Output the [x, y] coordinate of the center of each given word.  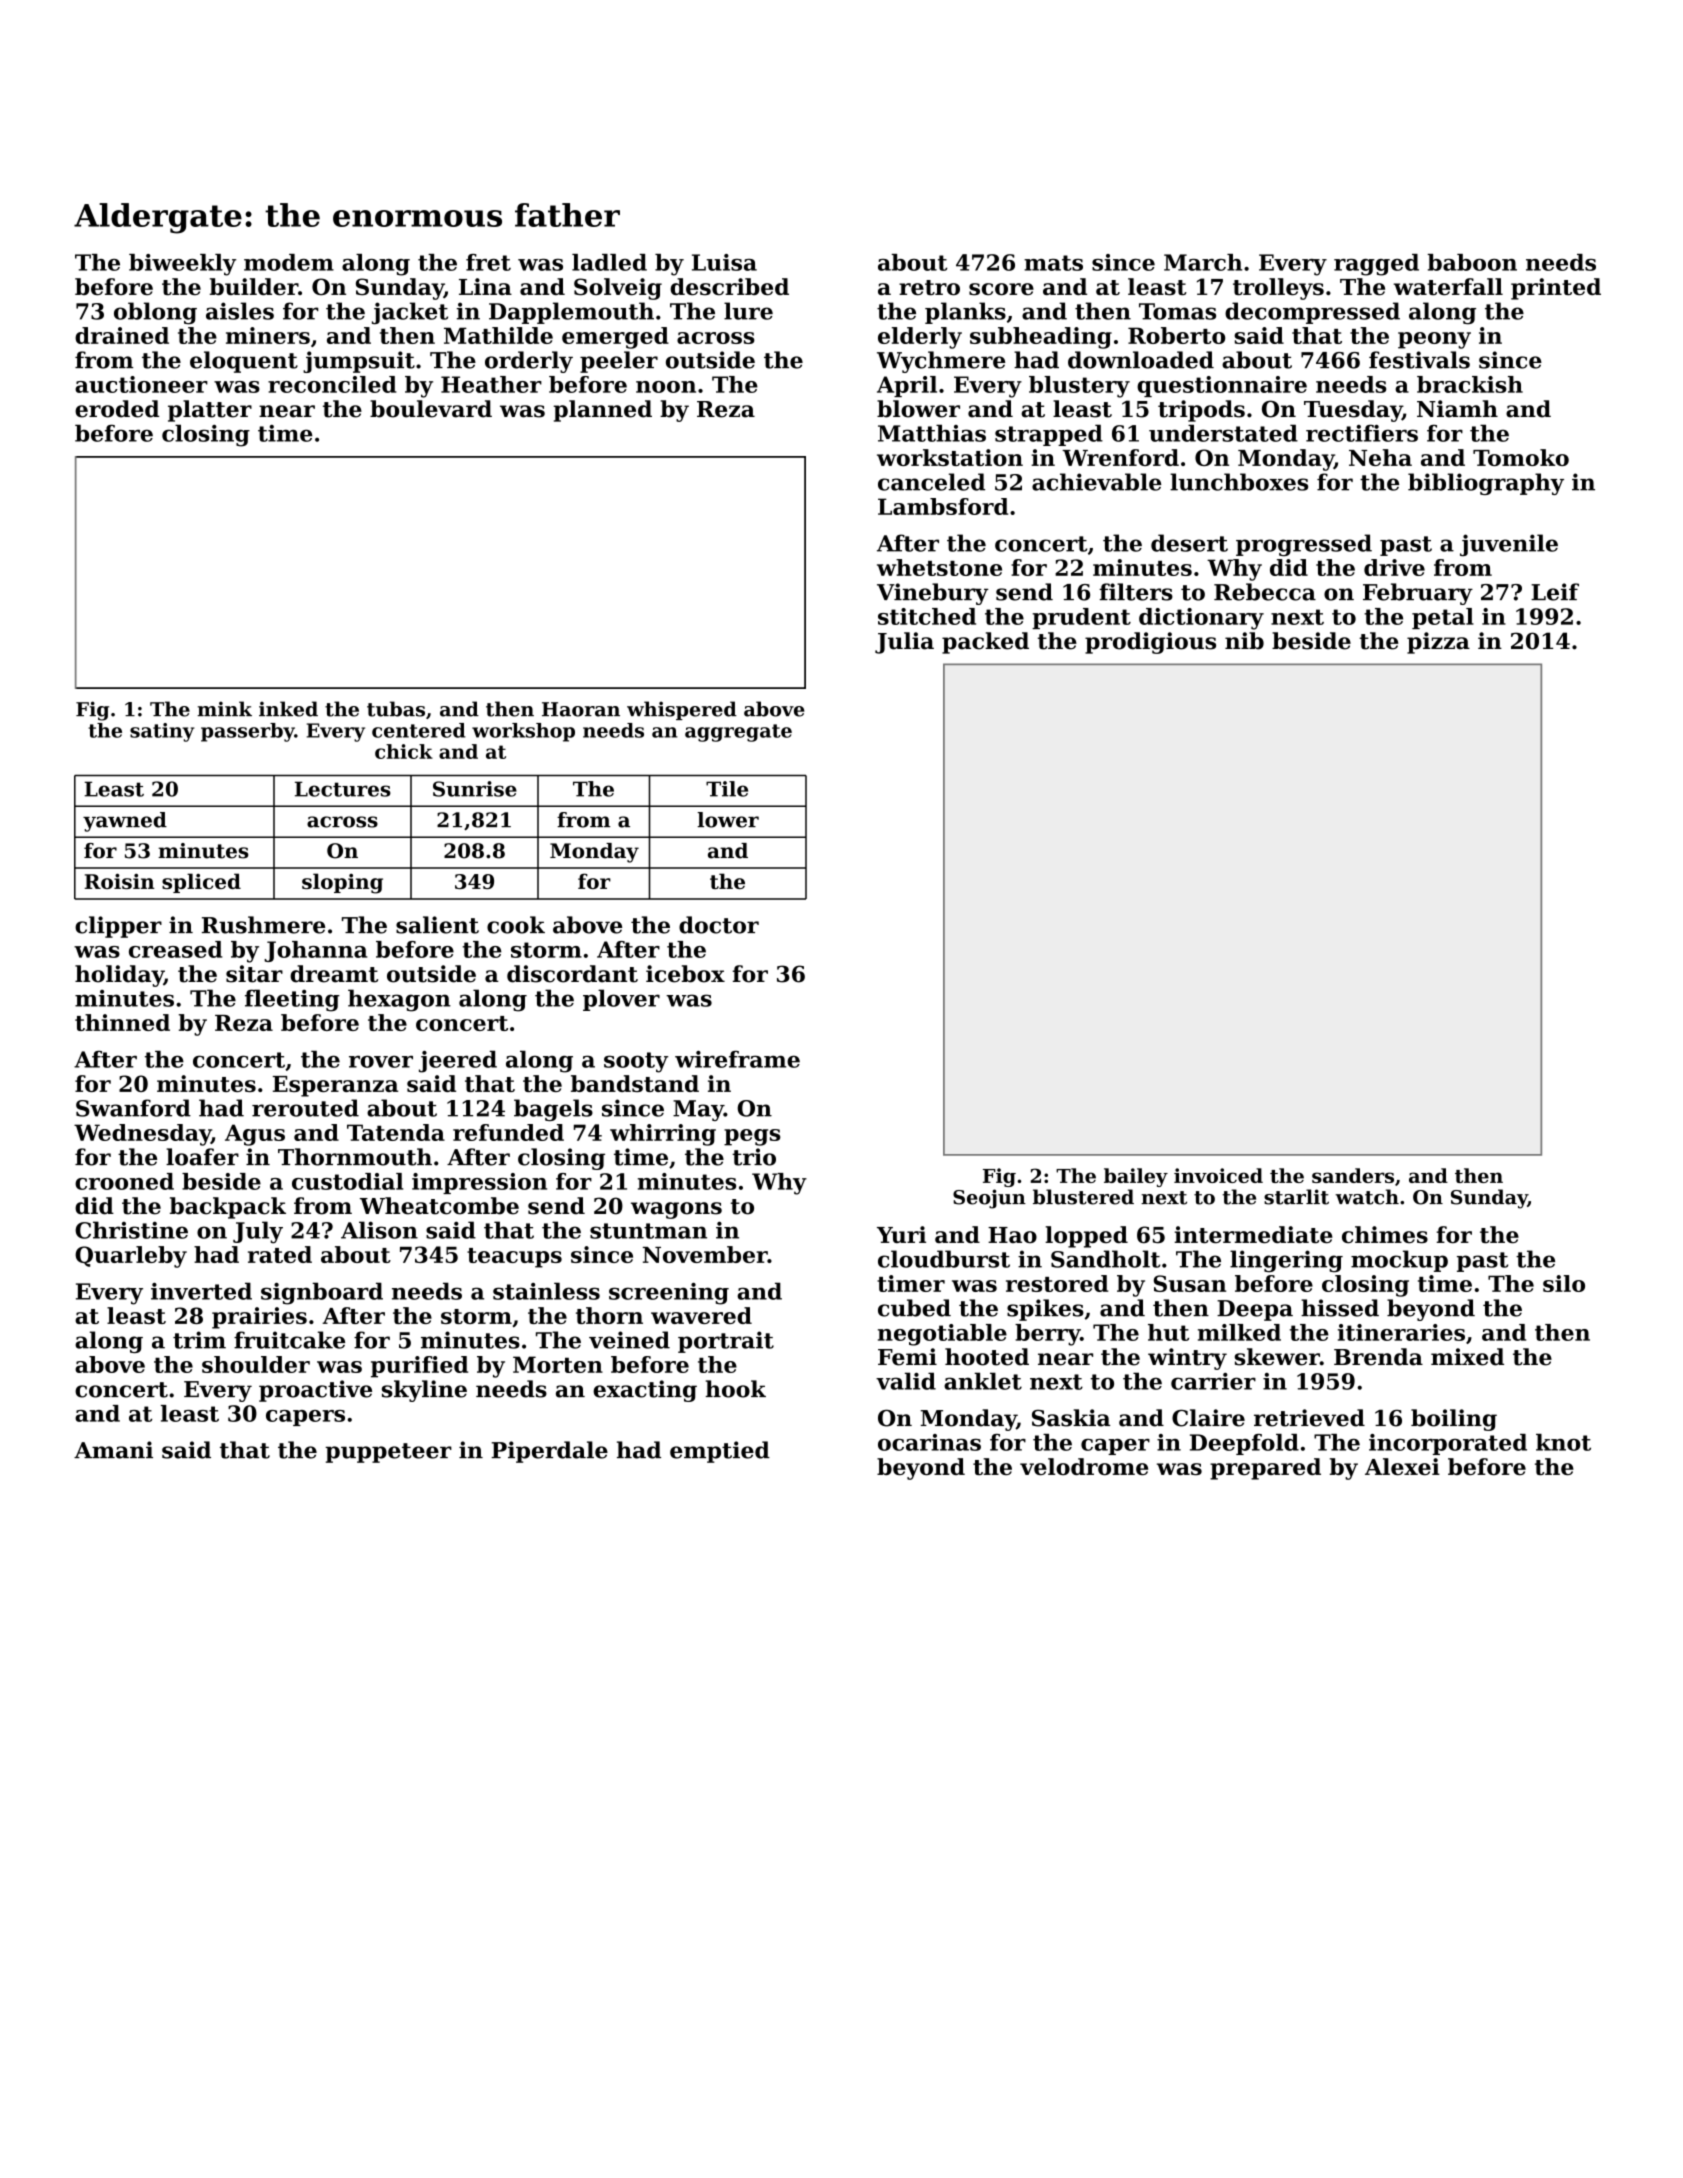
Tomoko [1521, 457]
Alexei [1402, 1466]
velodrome [1084, 1466]
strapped [1049, 435]
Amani [113, 1450]
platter [210, 411]
